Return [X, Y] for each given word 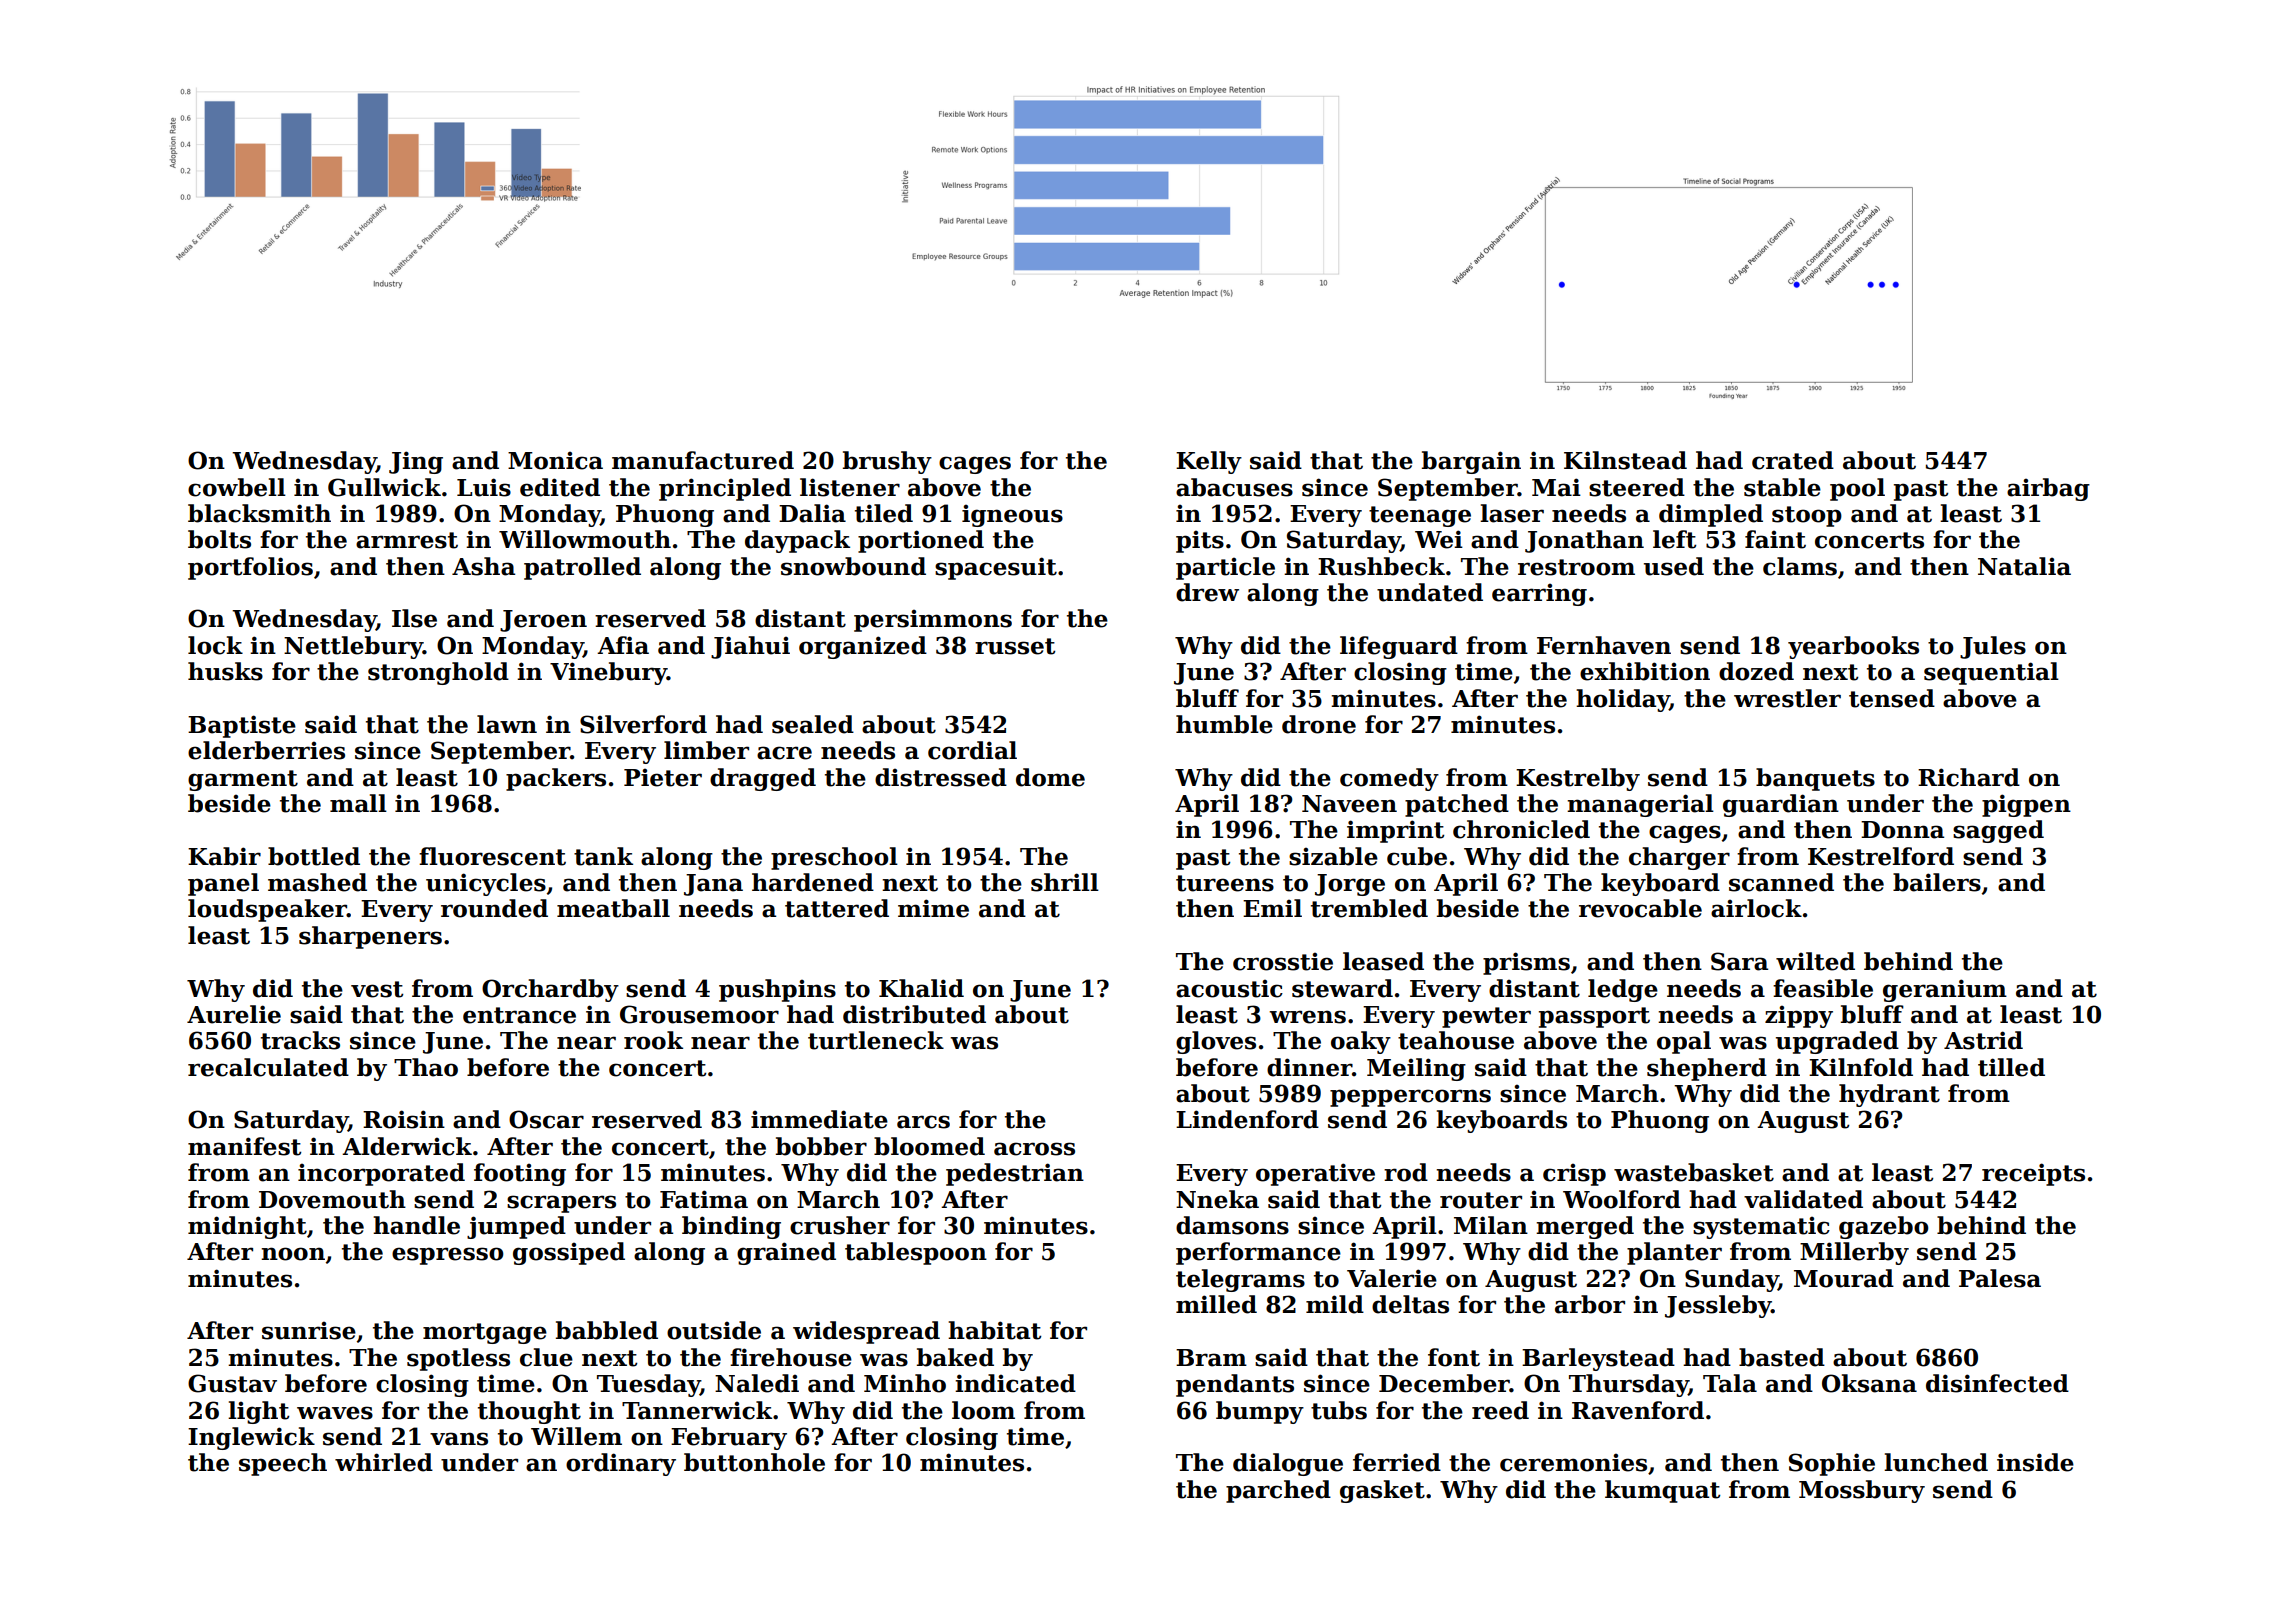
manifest [244, 1146]
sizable [1333, 856]
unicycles [486, 884]
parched [1278, 1491]
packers [556, 779]
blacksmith [259, 513]
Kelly [1209, 462]
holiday [1623, 700]
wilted [1815, 961]
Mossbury [1862, 1491]
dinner [1309, 1067]
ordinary [621, 1464]
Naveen [1349, 804]
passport [1594, 1017]
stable [1782, 487]
